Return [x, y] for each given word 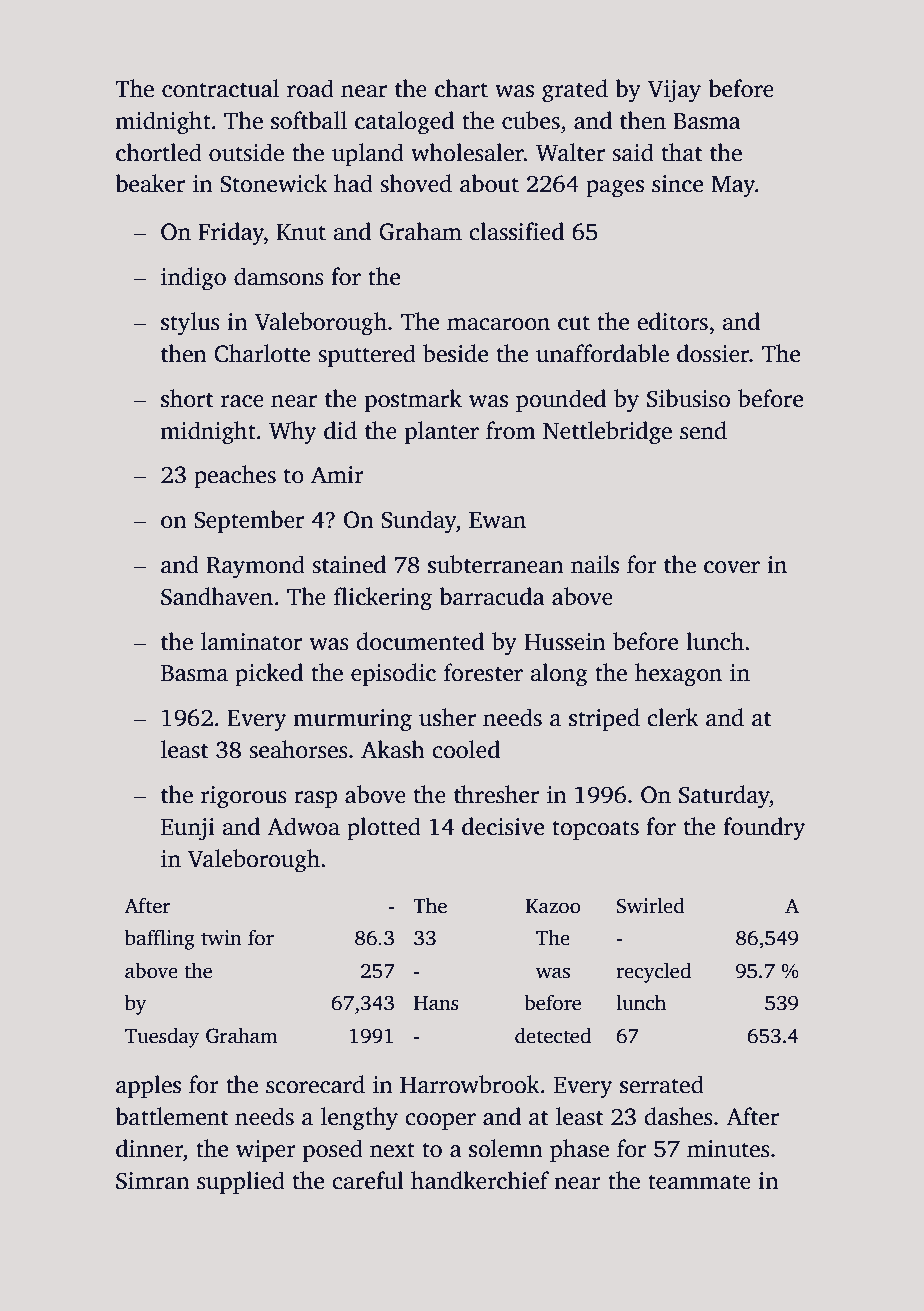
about [489, 183]
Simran [153, 1181]
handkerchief [480, 1180]
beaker [150, 183]
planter [442, 432]
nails [595, 564]
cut [574, 323]
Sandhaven [217, 596]
